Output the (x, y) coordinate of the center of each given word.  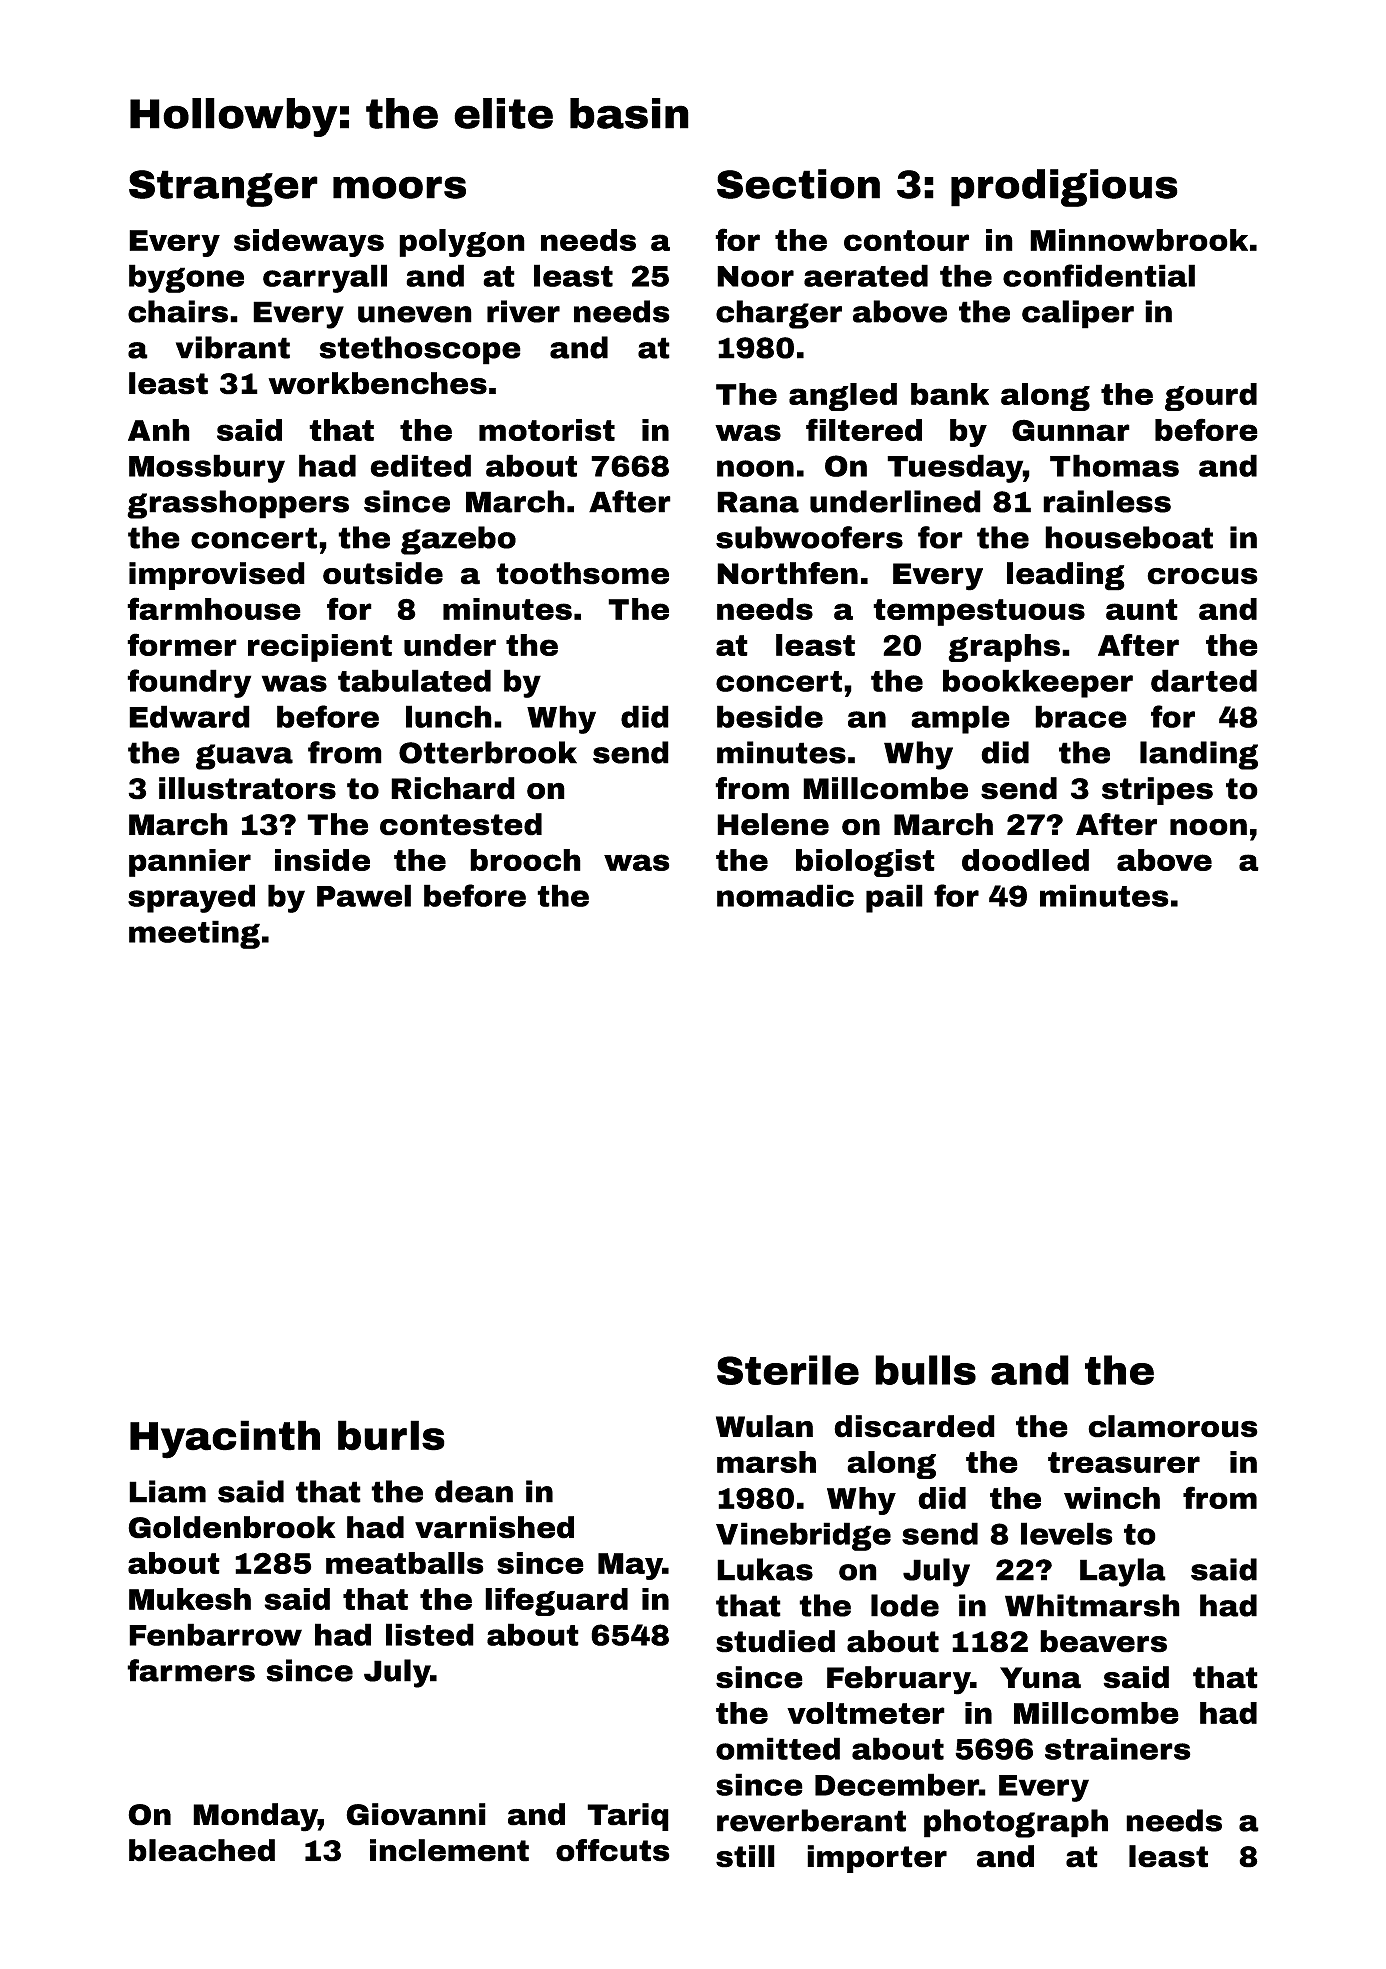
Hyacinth (225, 1439)
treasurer (1124, 1462)
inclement (449, 1850)
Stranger (223, 188)
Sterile (788, 1370)
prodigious (1064, 188)
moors (399, 187)
